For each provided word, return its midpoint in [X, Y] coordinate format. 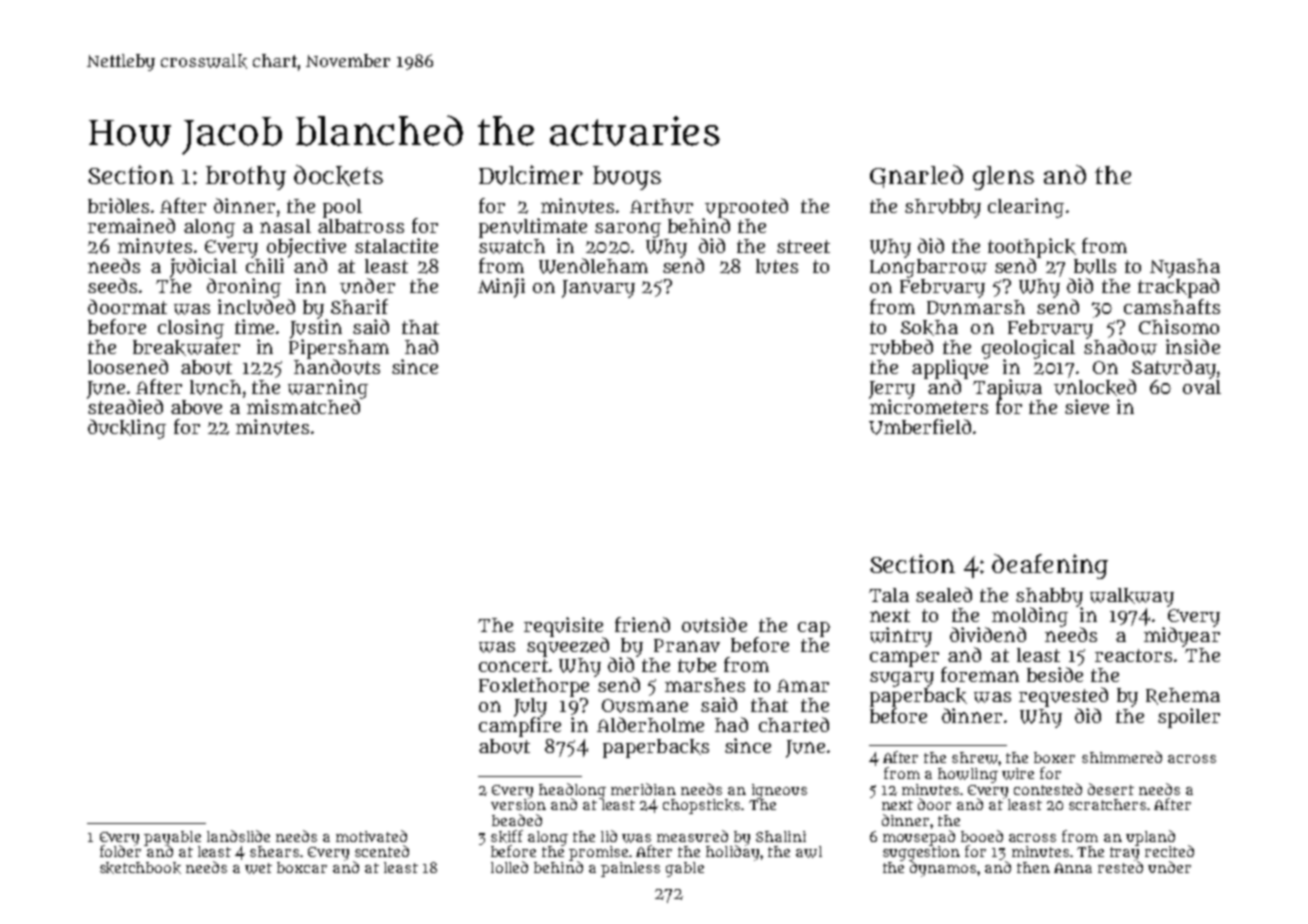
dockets [338, 175]
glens [1003, 178]
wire [1018, 774]
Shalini [781, 836]
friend [642, 624]
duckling [127, 429]
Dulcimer [531, 175]
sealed [944, 594]
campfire [520, 727]
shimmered [1122, 757]
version [518, 804]
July [530, 707]
